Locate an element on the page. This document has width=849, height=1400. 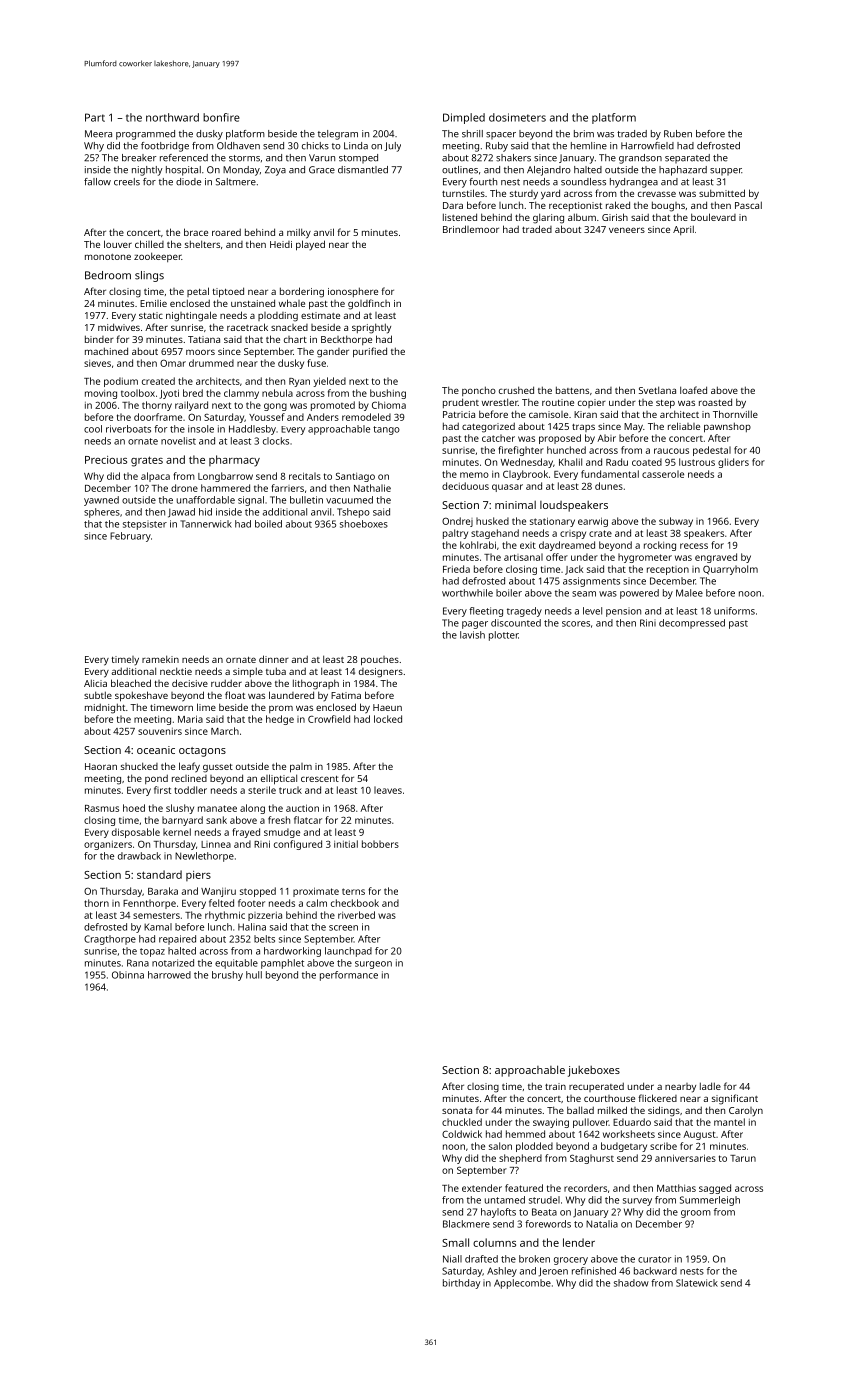
Coldwick is located at coordinates (462, 1134).
